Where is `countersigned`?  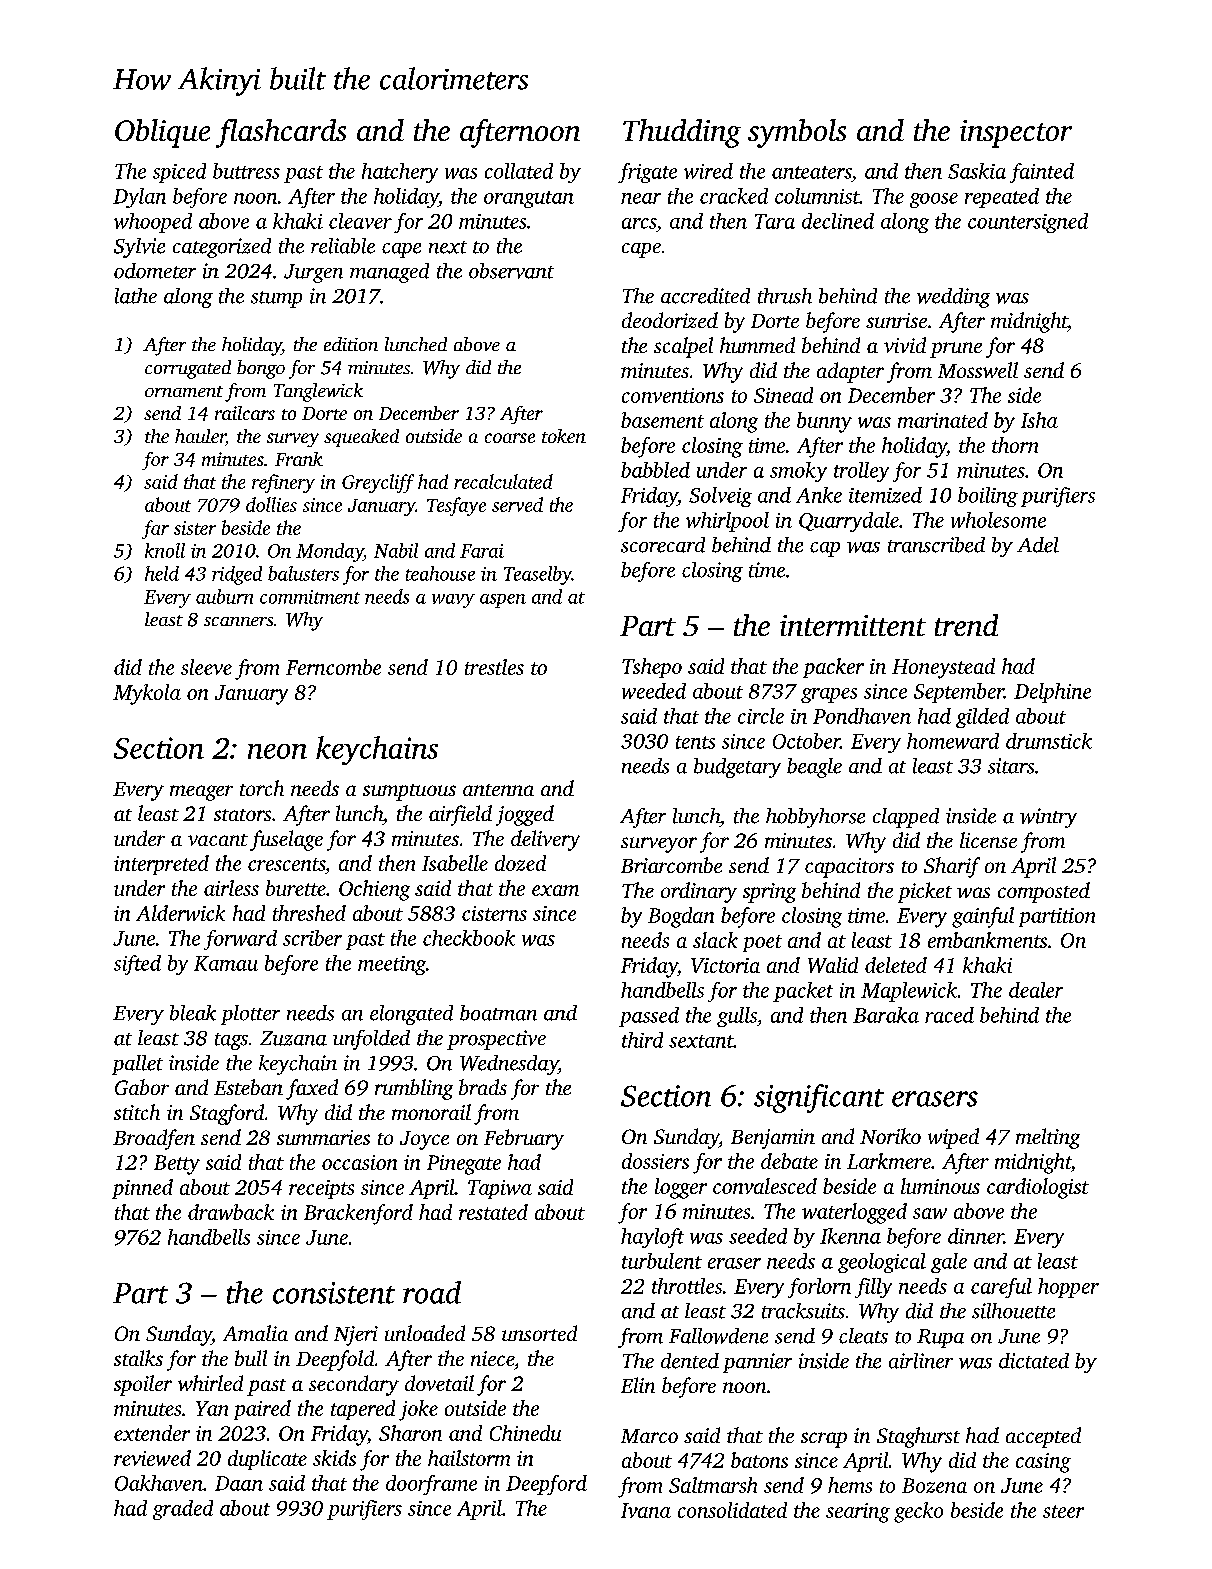
countersigned is located at coordinates (1028, 223).
